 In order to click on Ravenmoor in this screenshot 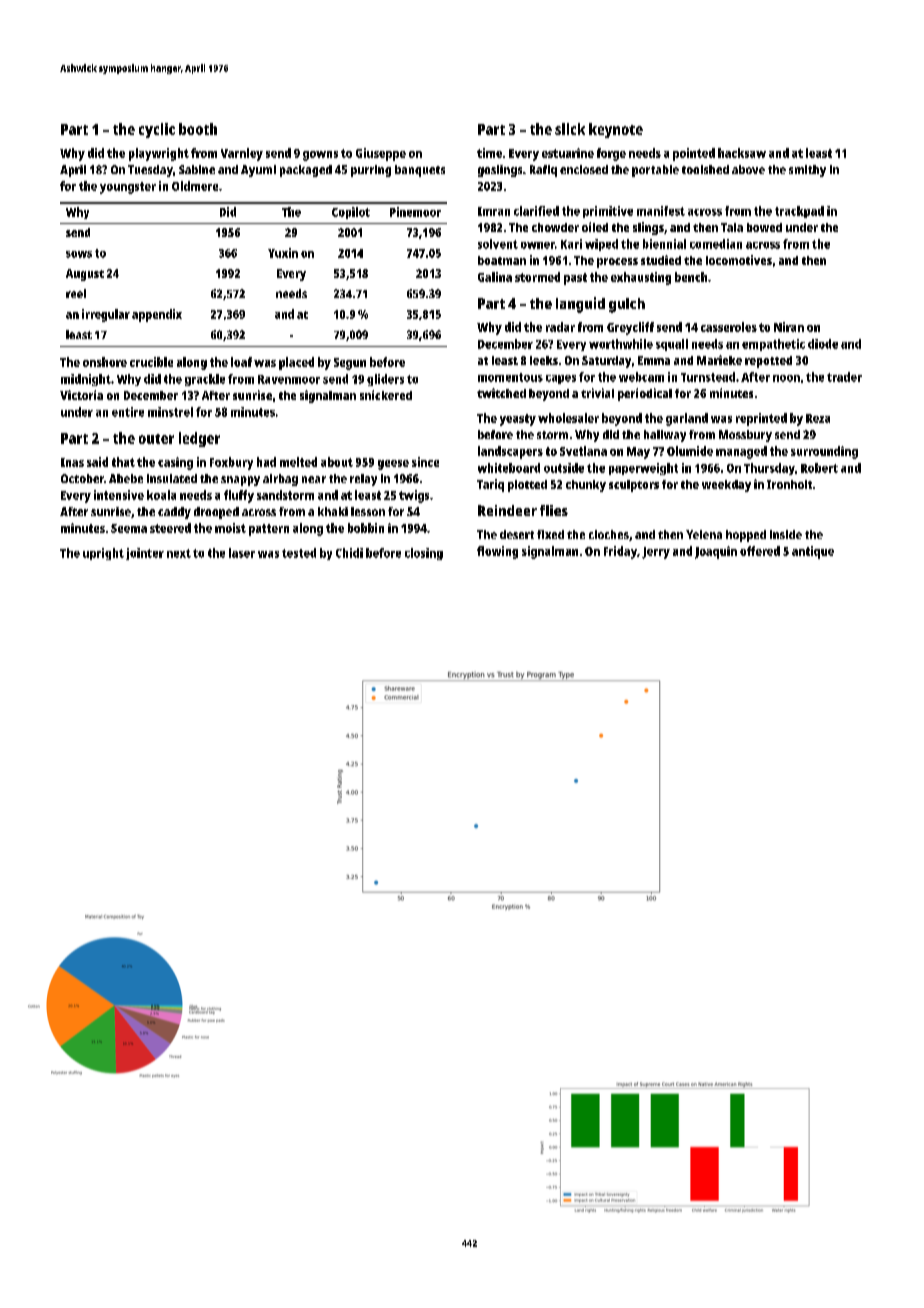, I will do `click(289, 379)`.
